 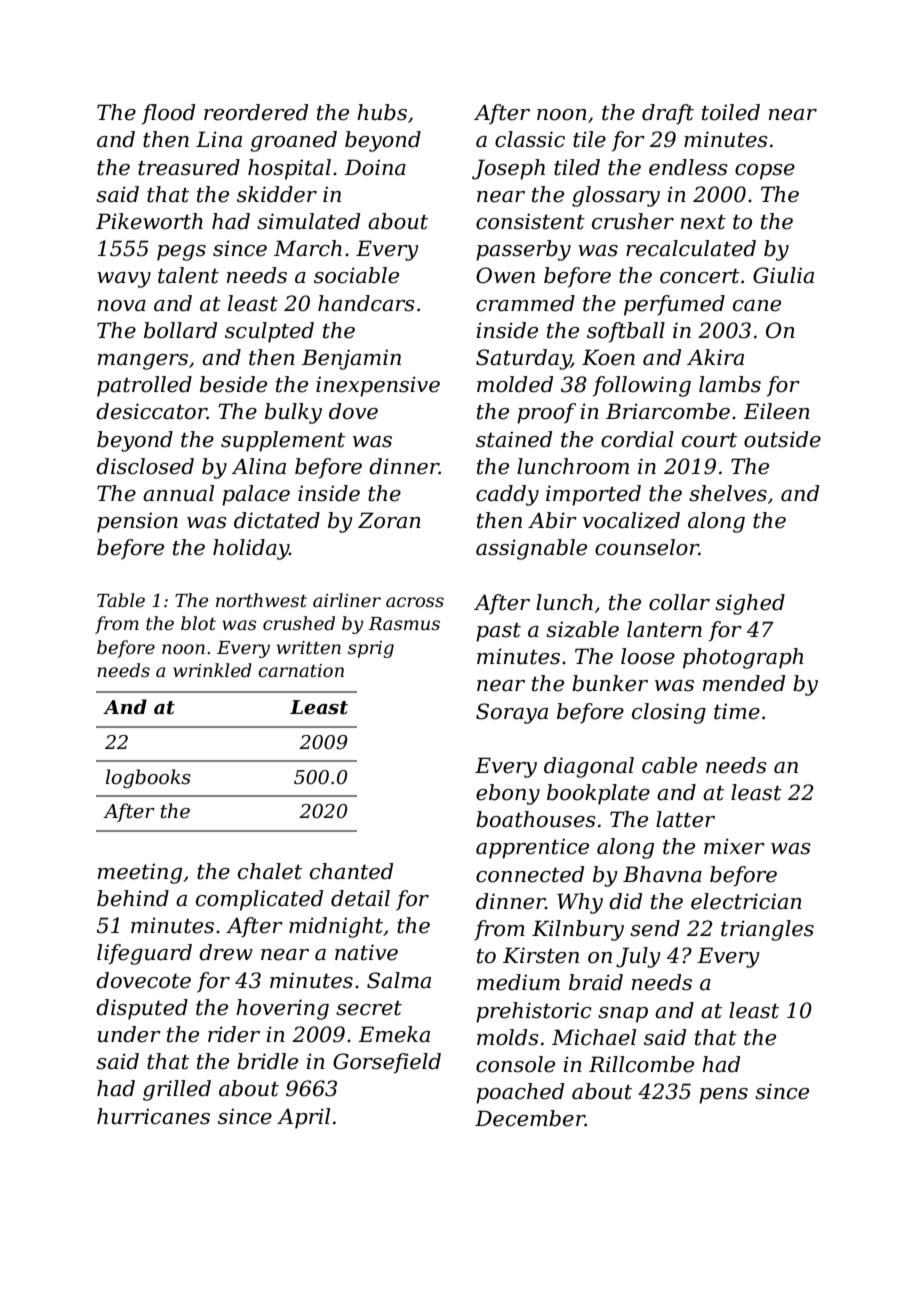 I want to click on toiled, so click(x=731, y=112).
